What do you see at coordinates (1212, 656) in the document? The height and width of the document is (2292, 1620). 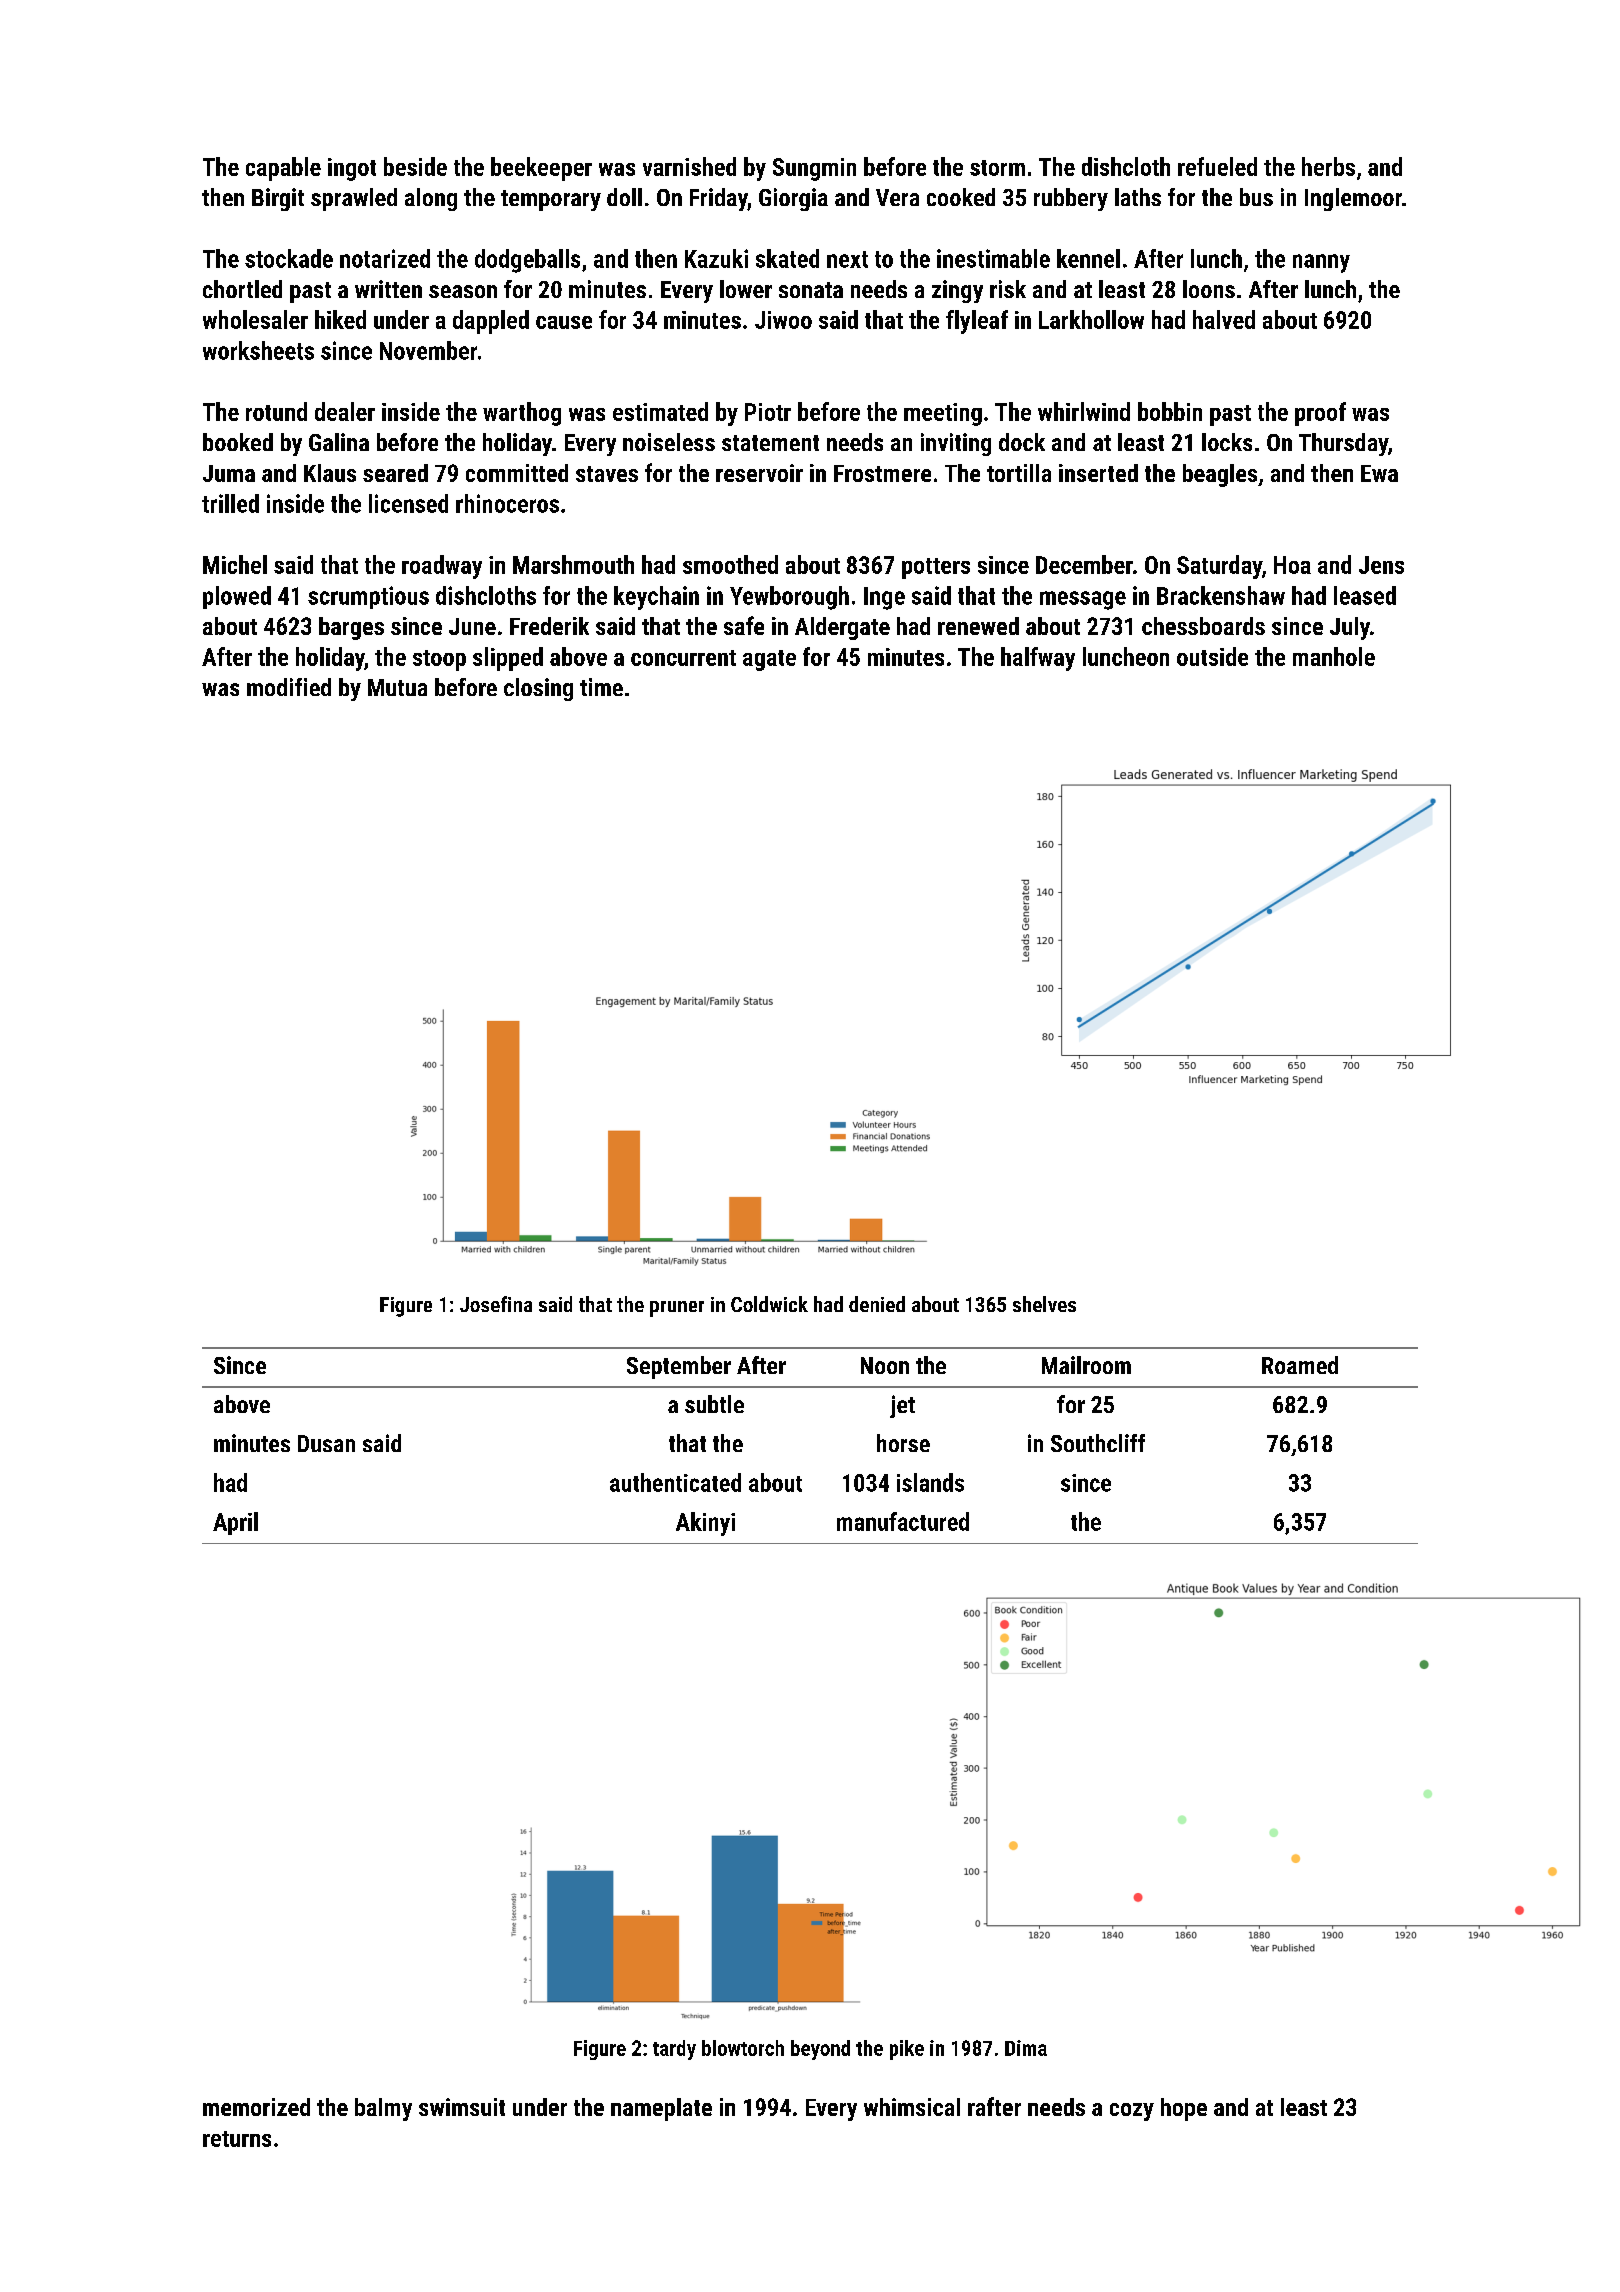 I see `outside` at bounding box center [1212, 656].
